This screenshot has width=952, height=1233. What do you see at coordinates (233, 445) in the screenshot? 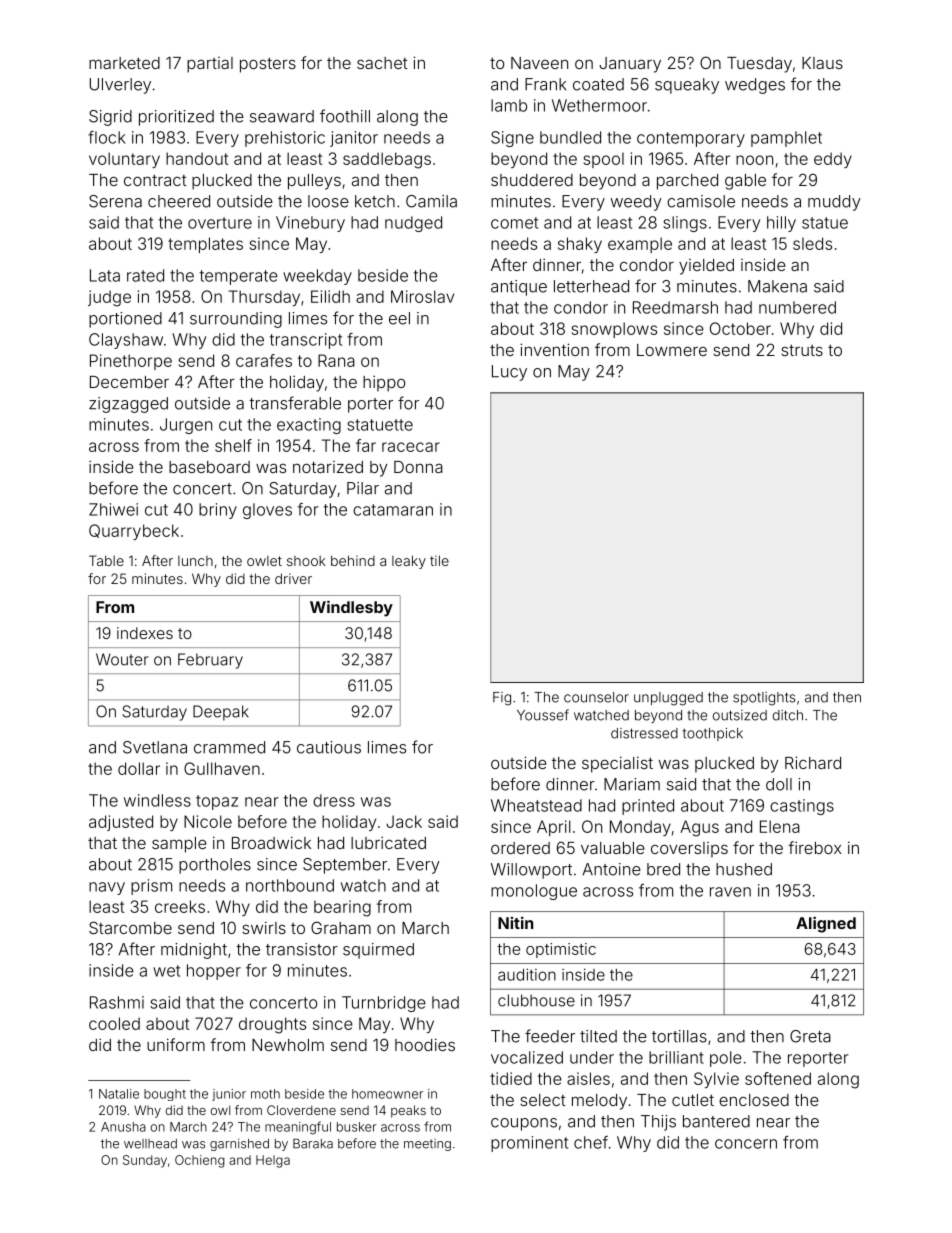
I see `shelf` at bounding box center [233, 445].
